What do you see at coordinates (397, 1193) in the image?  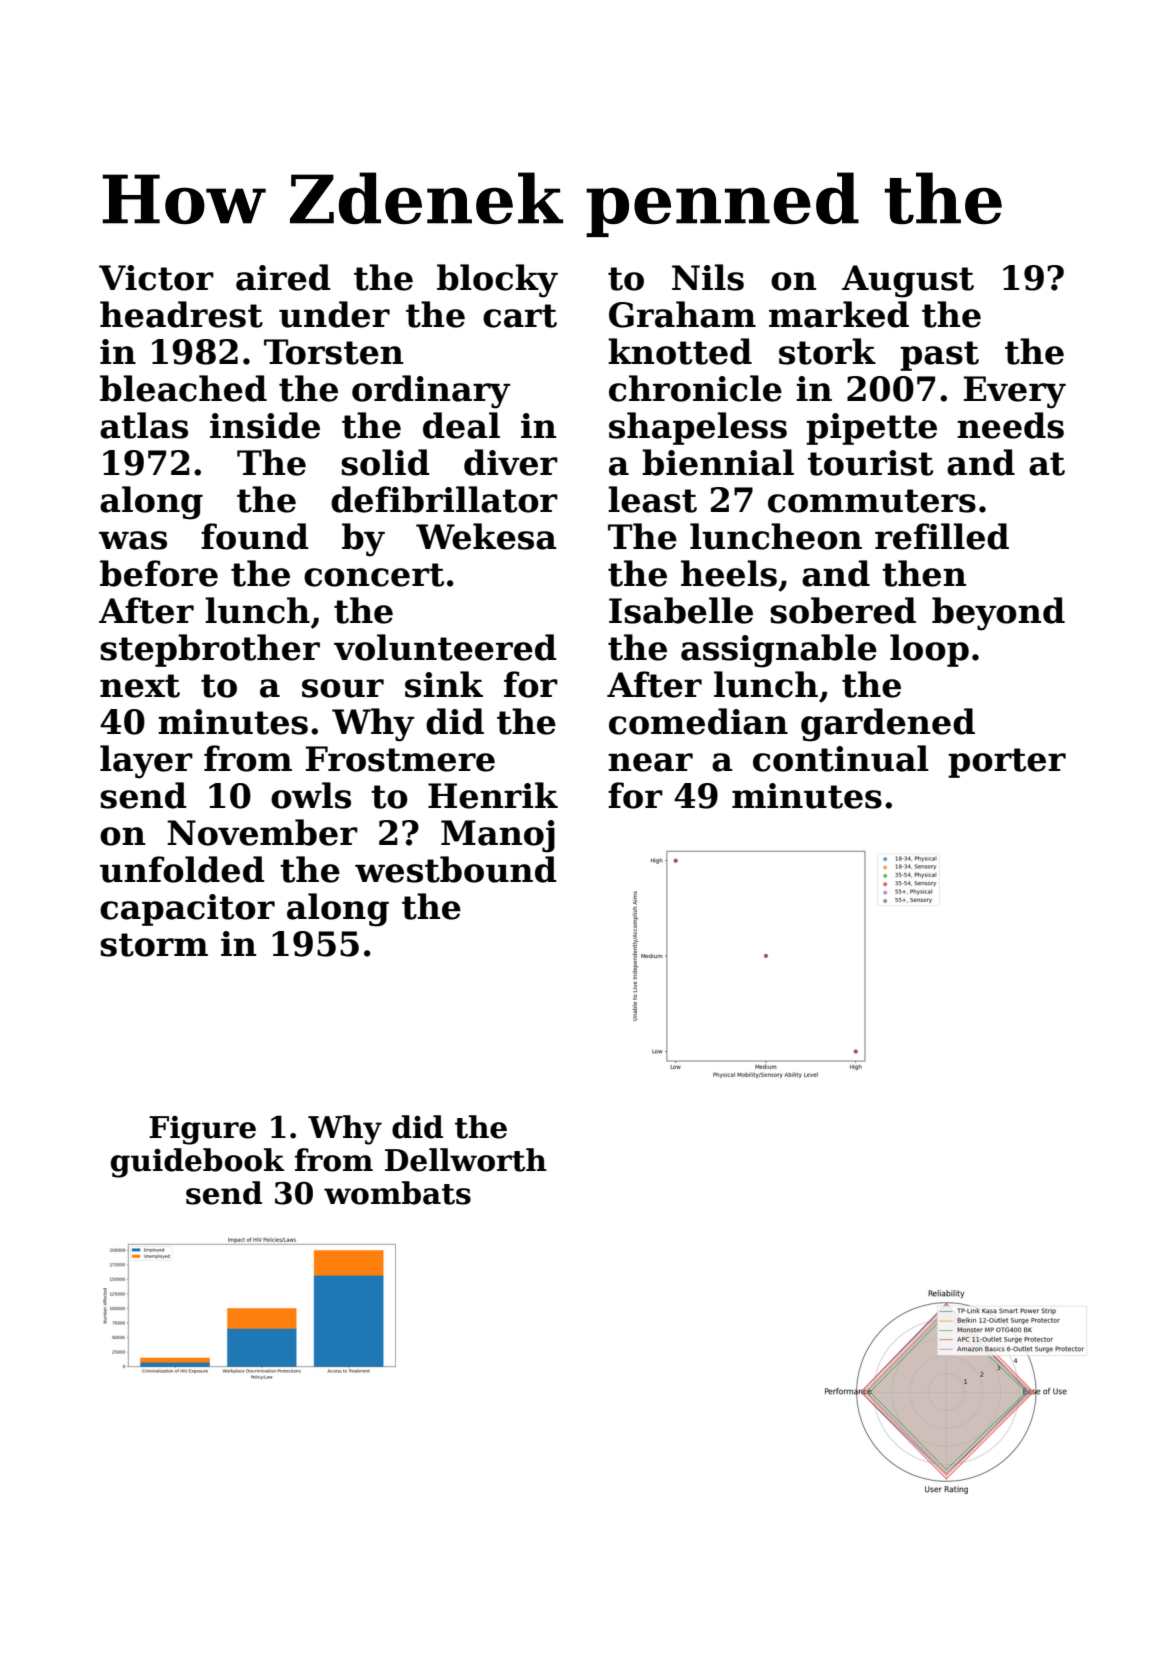 I see `wombats` at bounding box center [397, 1193].
